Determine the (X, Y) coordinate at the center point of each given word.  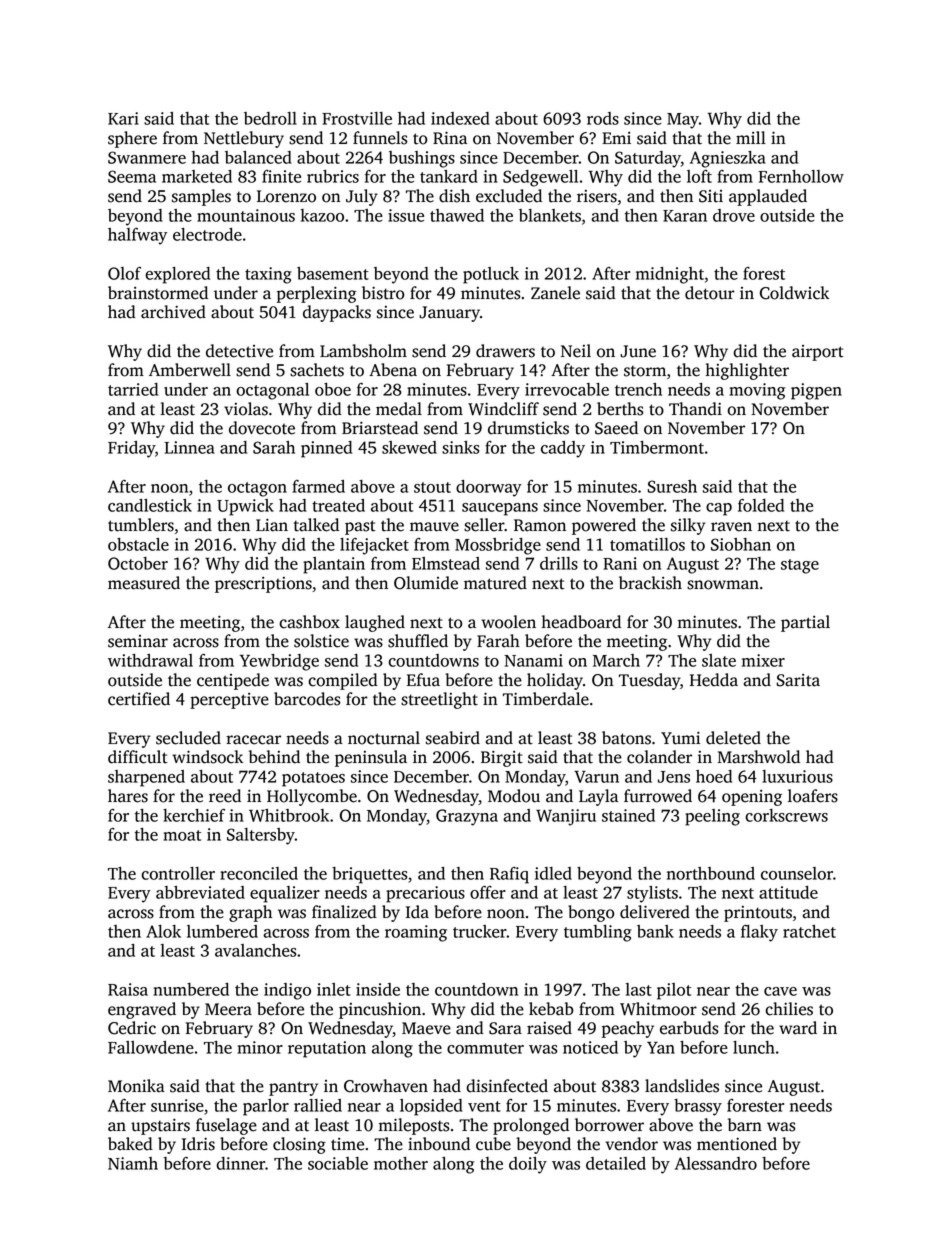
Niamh (133, 1163)
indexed (460, 118)
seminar (138, 641)
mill (751, 137)
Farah (498, 641)
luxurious (797, 776)
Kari (123, 118)
